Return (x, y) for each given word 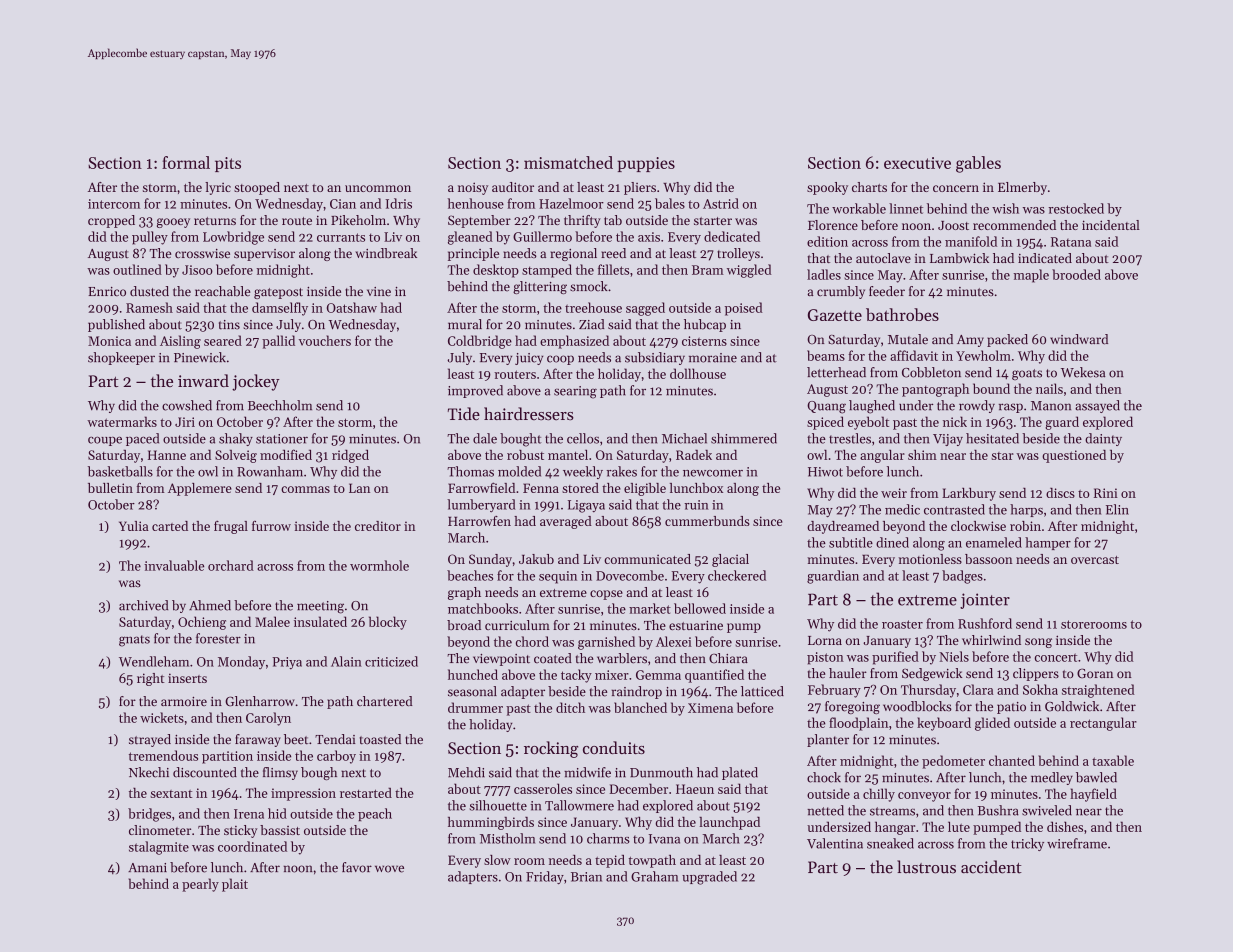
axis (649, 237)
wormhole (379, 565)
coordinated (252, 846)
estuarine (696, 625)
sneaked (890, 843)
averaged (566, 522)
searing (575, 392)
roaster (902, 624)
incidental (1111, 225)
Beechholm (280, 405)
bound (991, 388)
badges (962, 577)
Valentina (835, 843)
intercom (114, 204)
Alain (346, 661)
